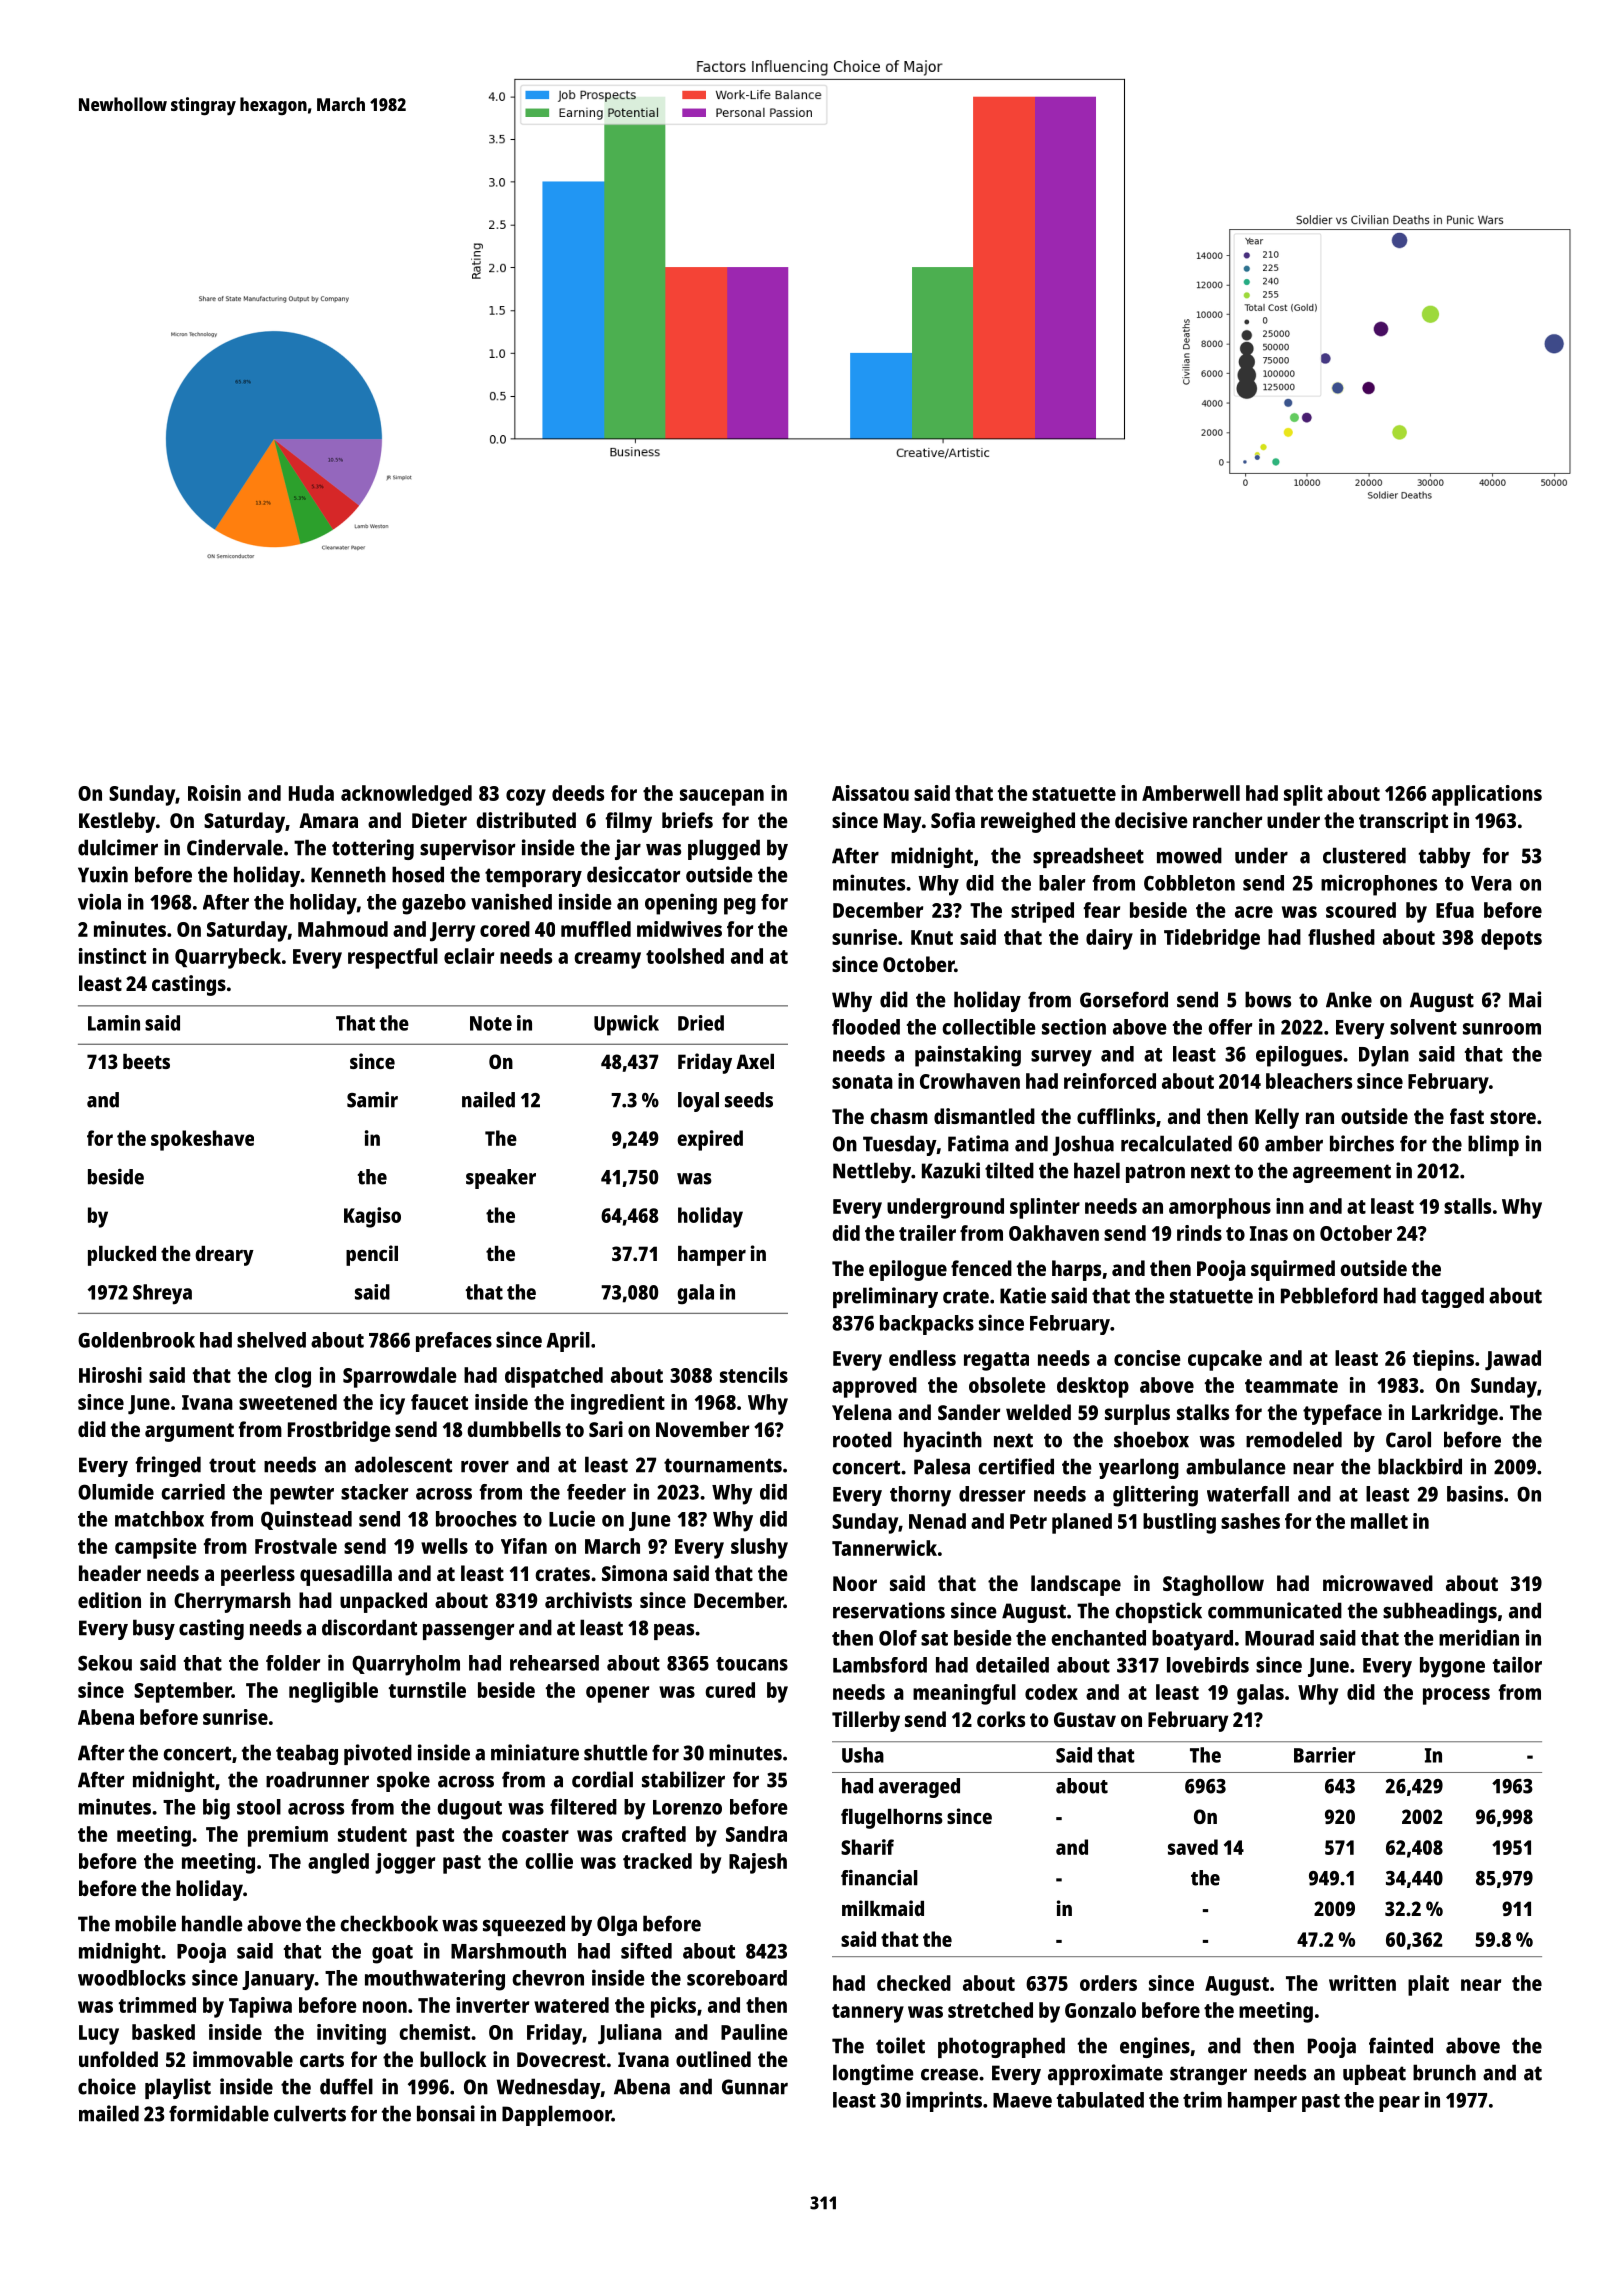  What do you see at coordinates (701, 1023) in the screenshot?
I see `Dried` at bounding box center [701, 1023].
